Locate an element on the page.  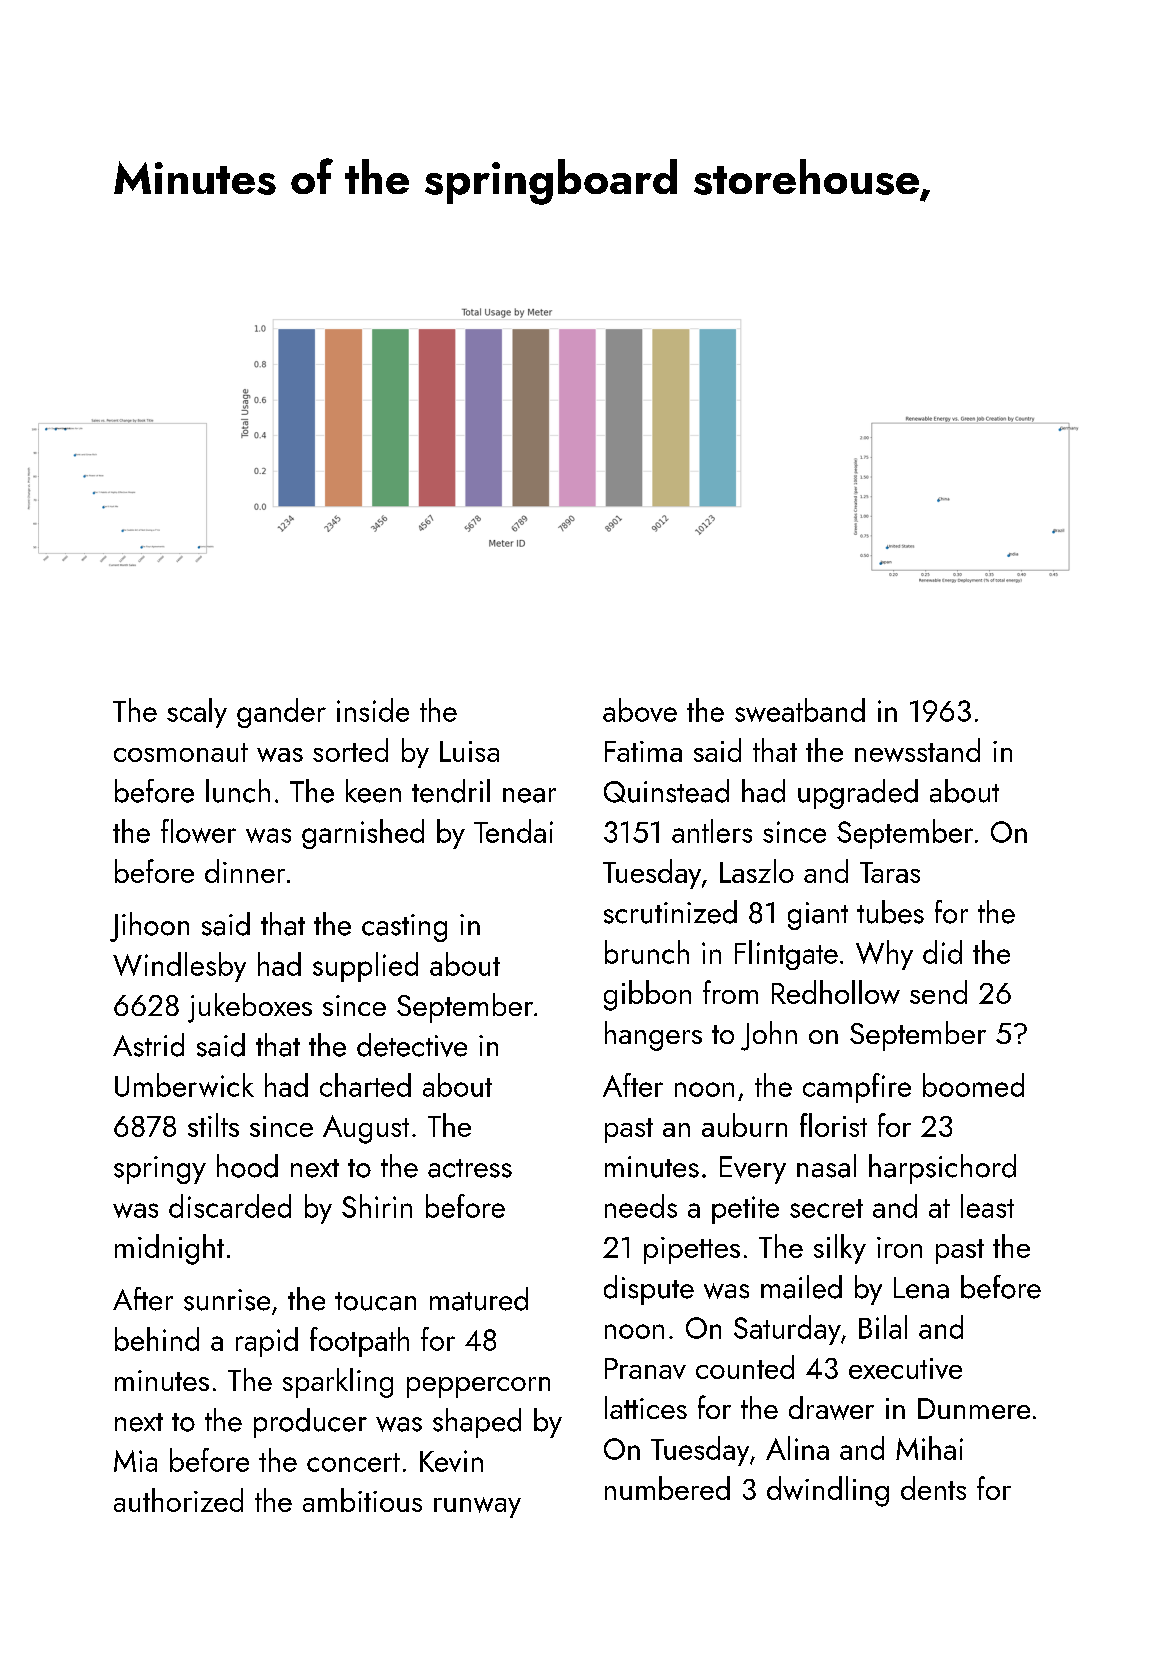
authorized is located at coordinates (178, 1500).
